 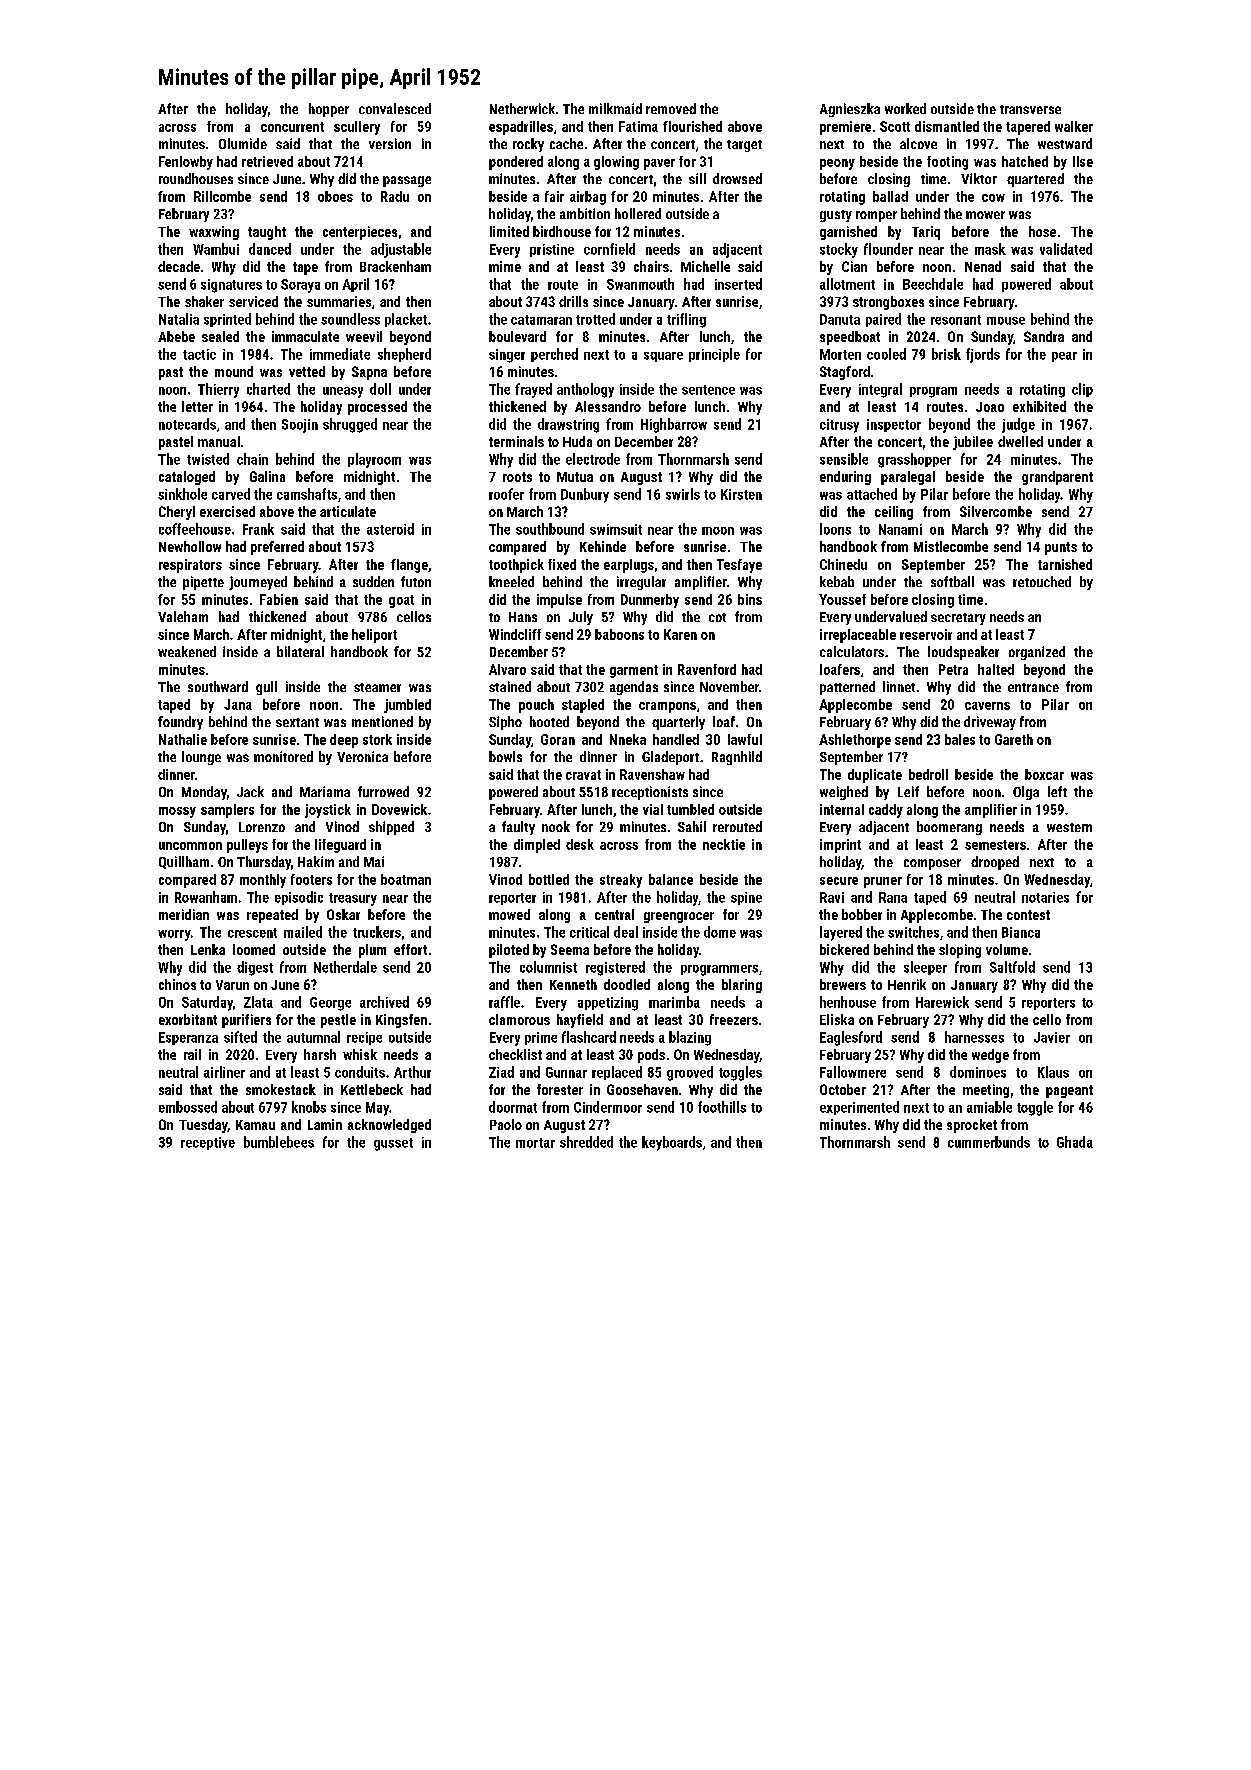 What do you see at coordinates (837, 581) in the page?
I see `kebab` at bounding box center [837, 581].
